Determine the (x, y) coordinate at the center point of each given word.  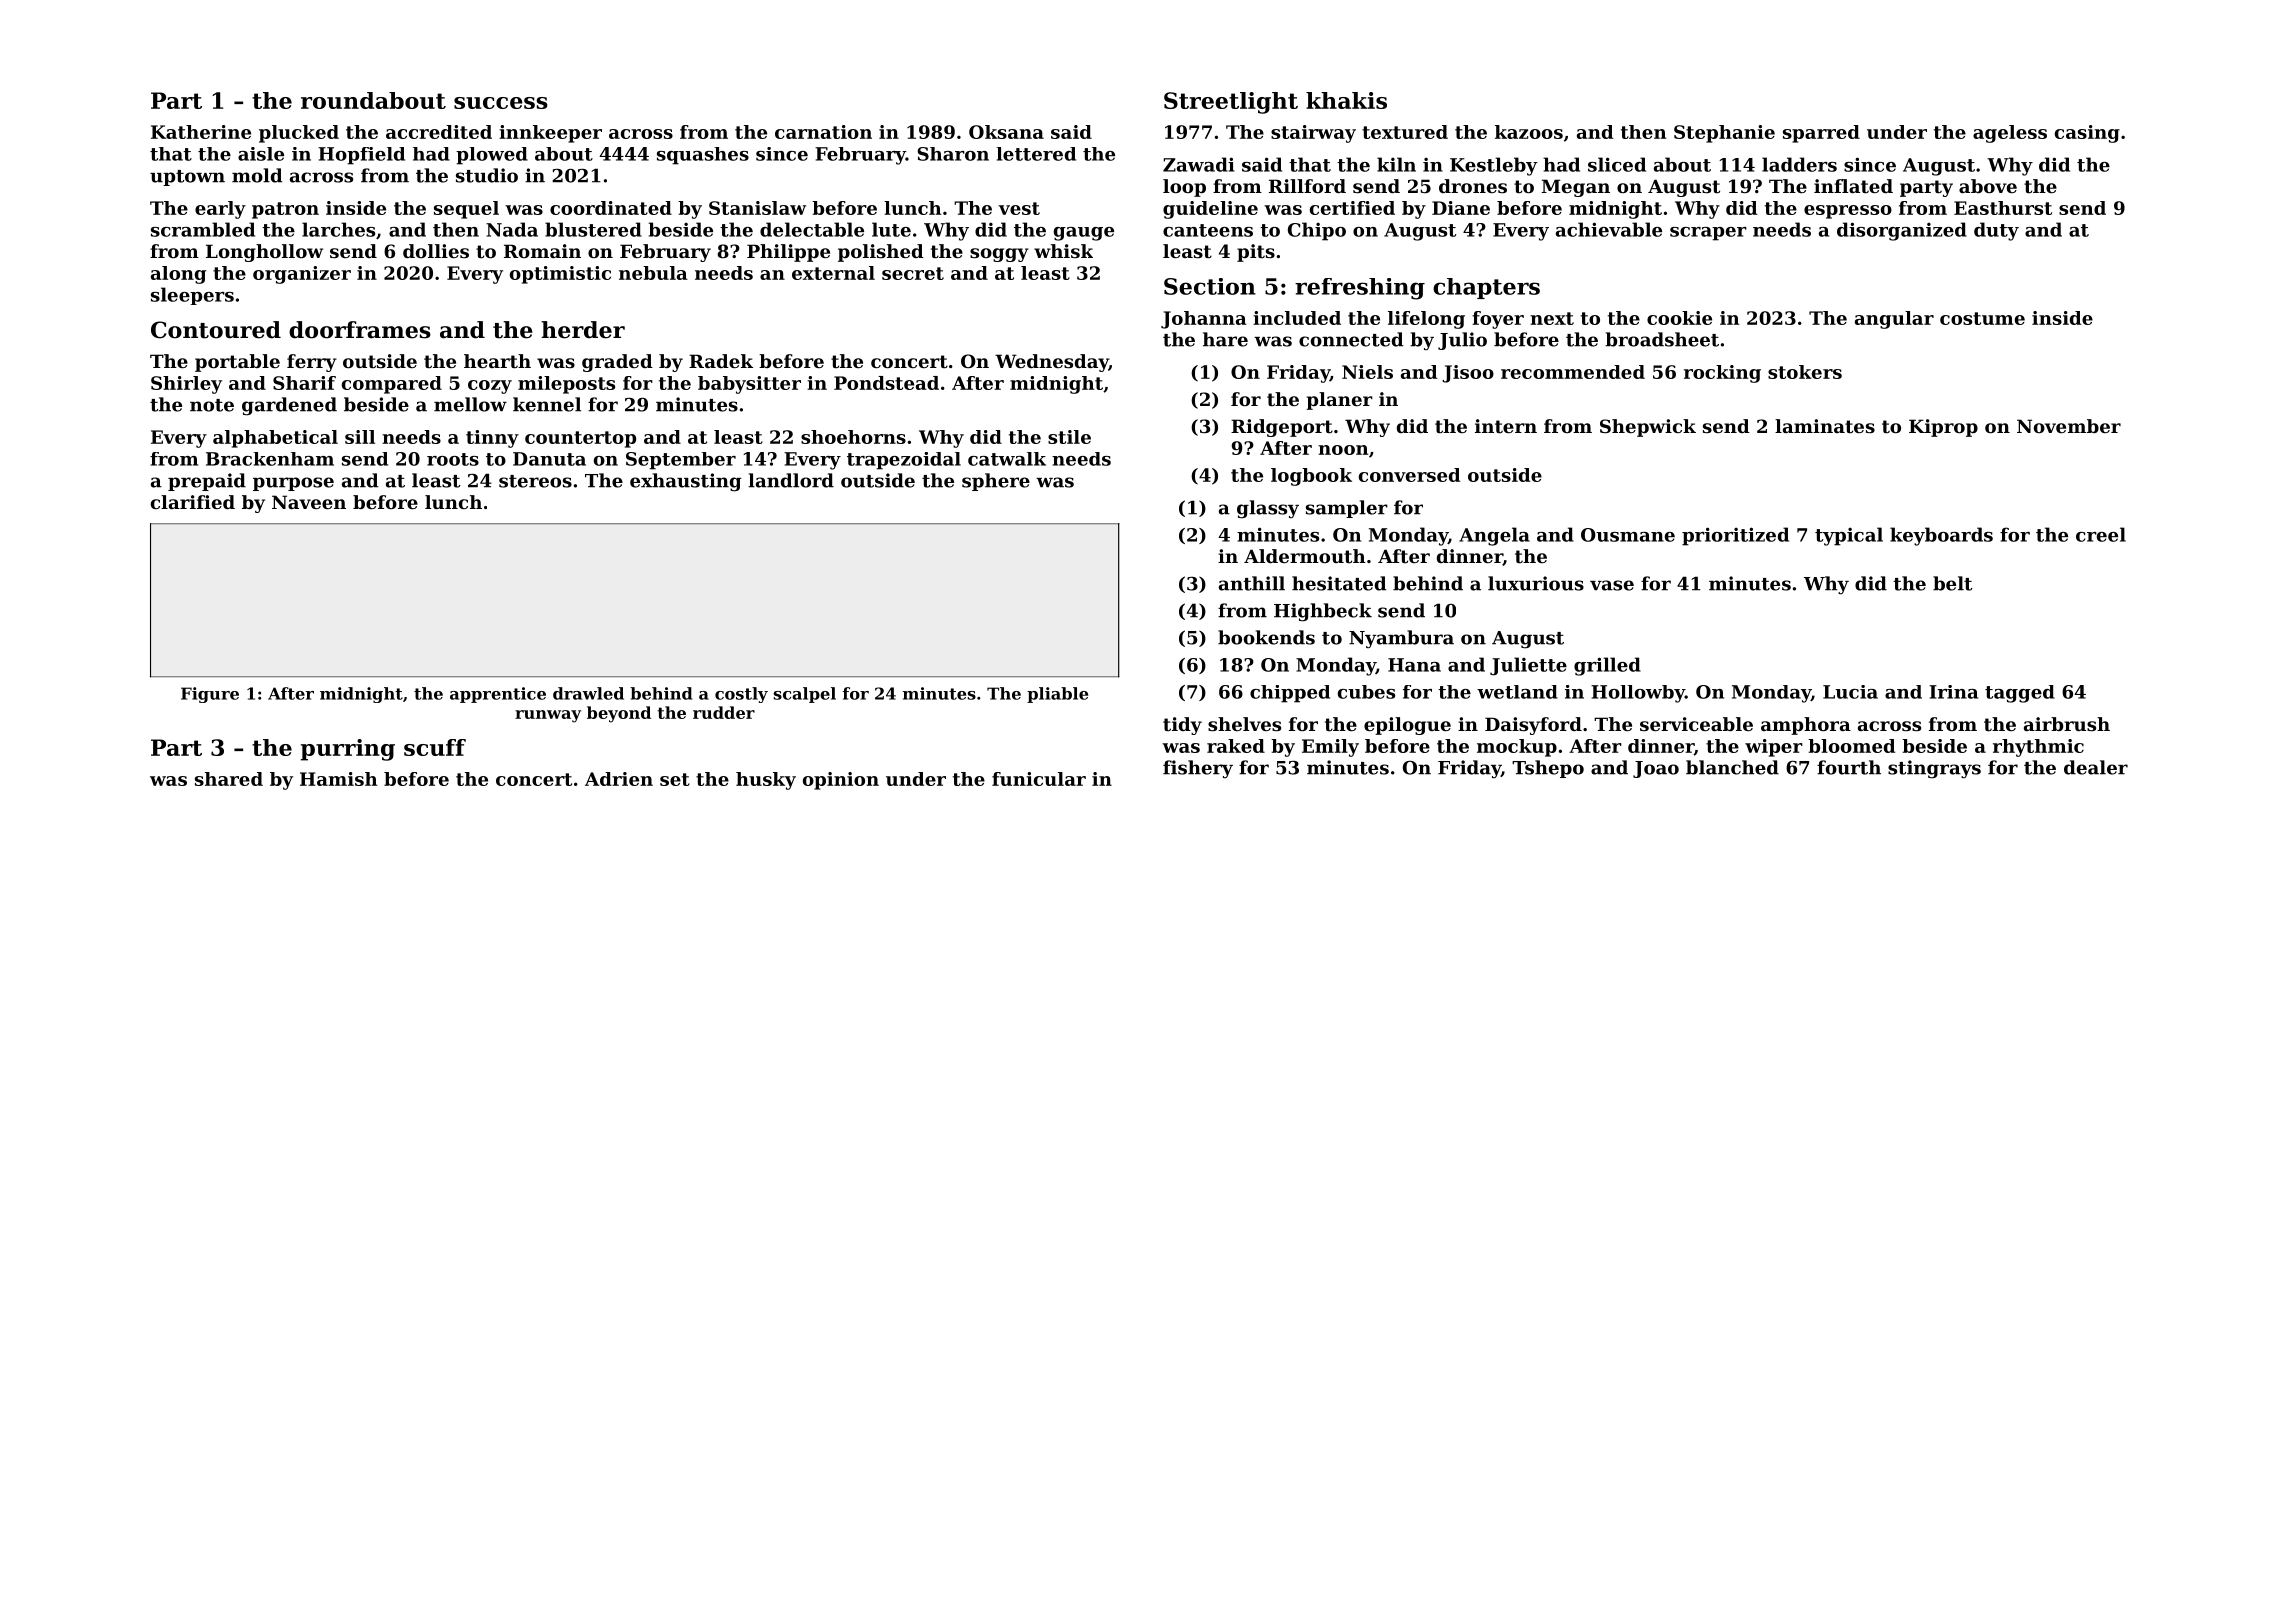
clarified (193, 502)
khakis (1346, 100)
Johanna (1204, 320)
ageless (2010, 134)
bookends (1266, 637)
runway (548, 716)
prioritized (1735, 536)
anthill (1252, 583)
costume (1982, 318)
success (501, 103)
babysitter (749, 385)
